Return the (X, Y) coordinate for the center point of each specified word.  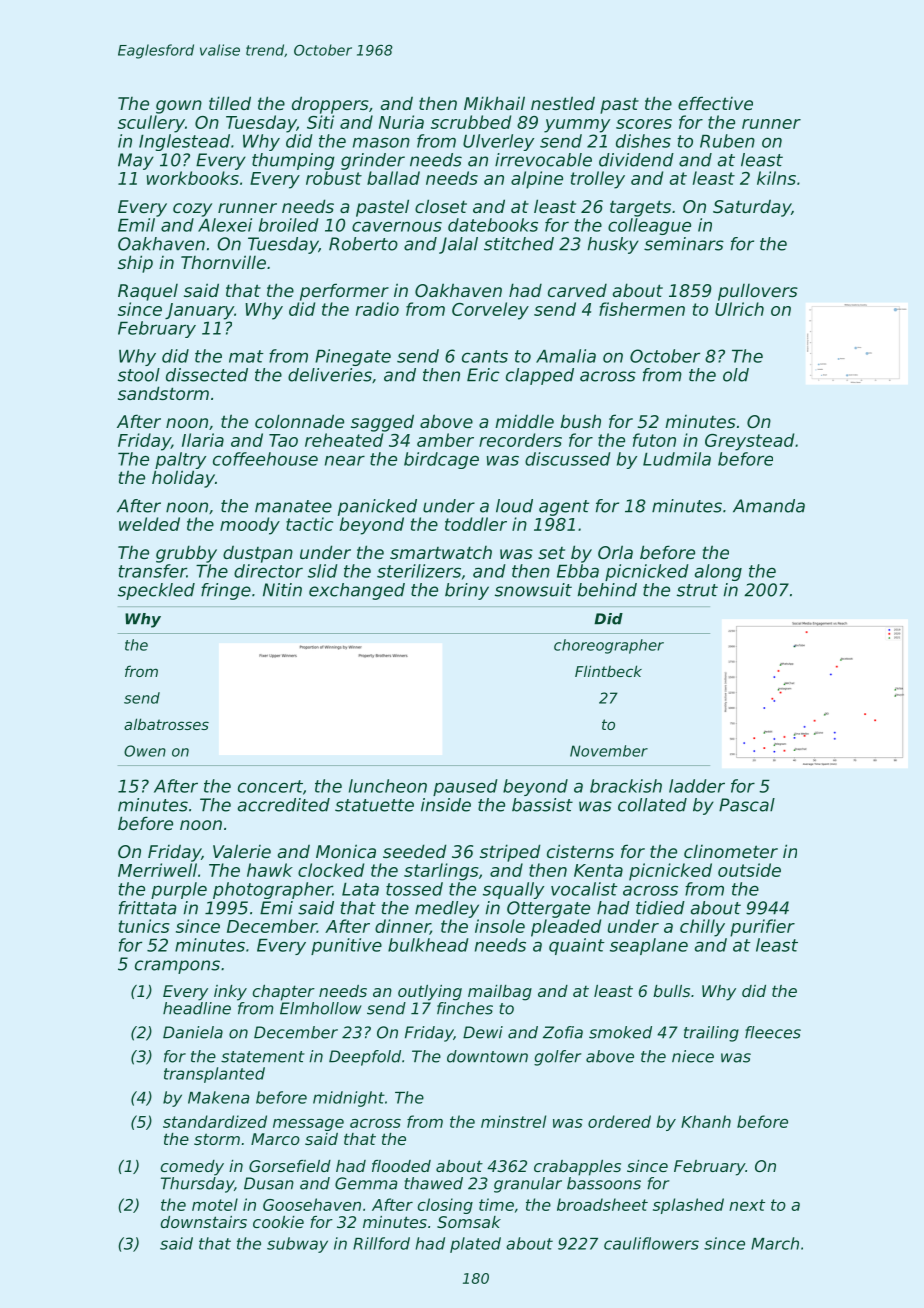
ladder (697, 786)
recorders (520, 440)
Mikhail (494, 103)
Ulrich (739, 309)
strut (697, 590)
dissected (207, 375)
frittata (148, 908)
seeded (415, 851)
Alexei (225, 225)
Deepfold (365, 1058)
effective (715, 103)
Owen (145, 751)
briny (467, 591)
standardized (215, 1121)
